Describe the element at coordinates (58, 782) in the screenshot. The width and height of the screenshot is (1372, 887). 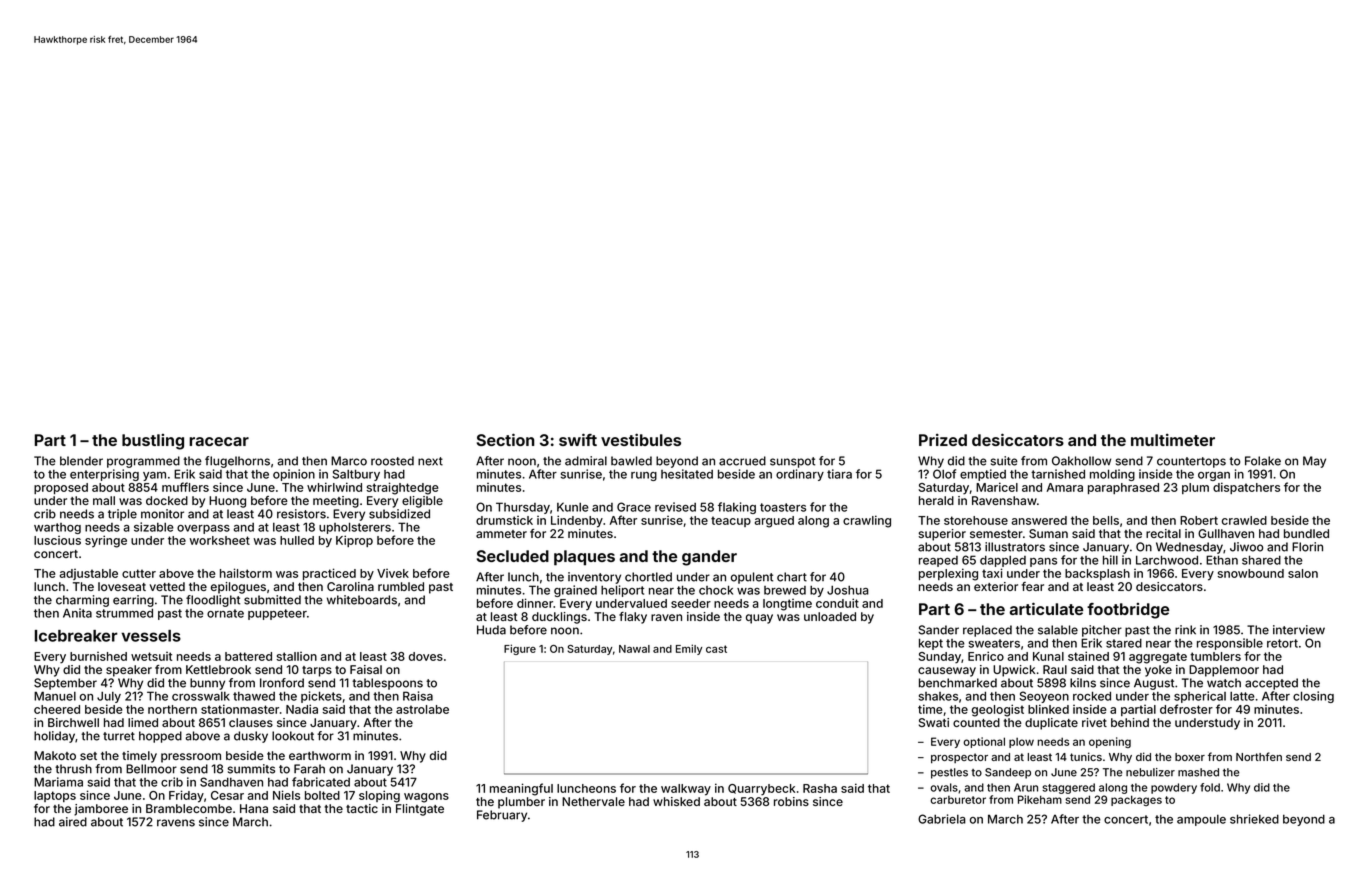
I see `Mariama` at that location.
